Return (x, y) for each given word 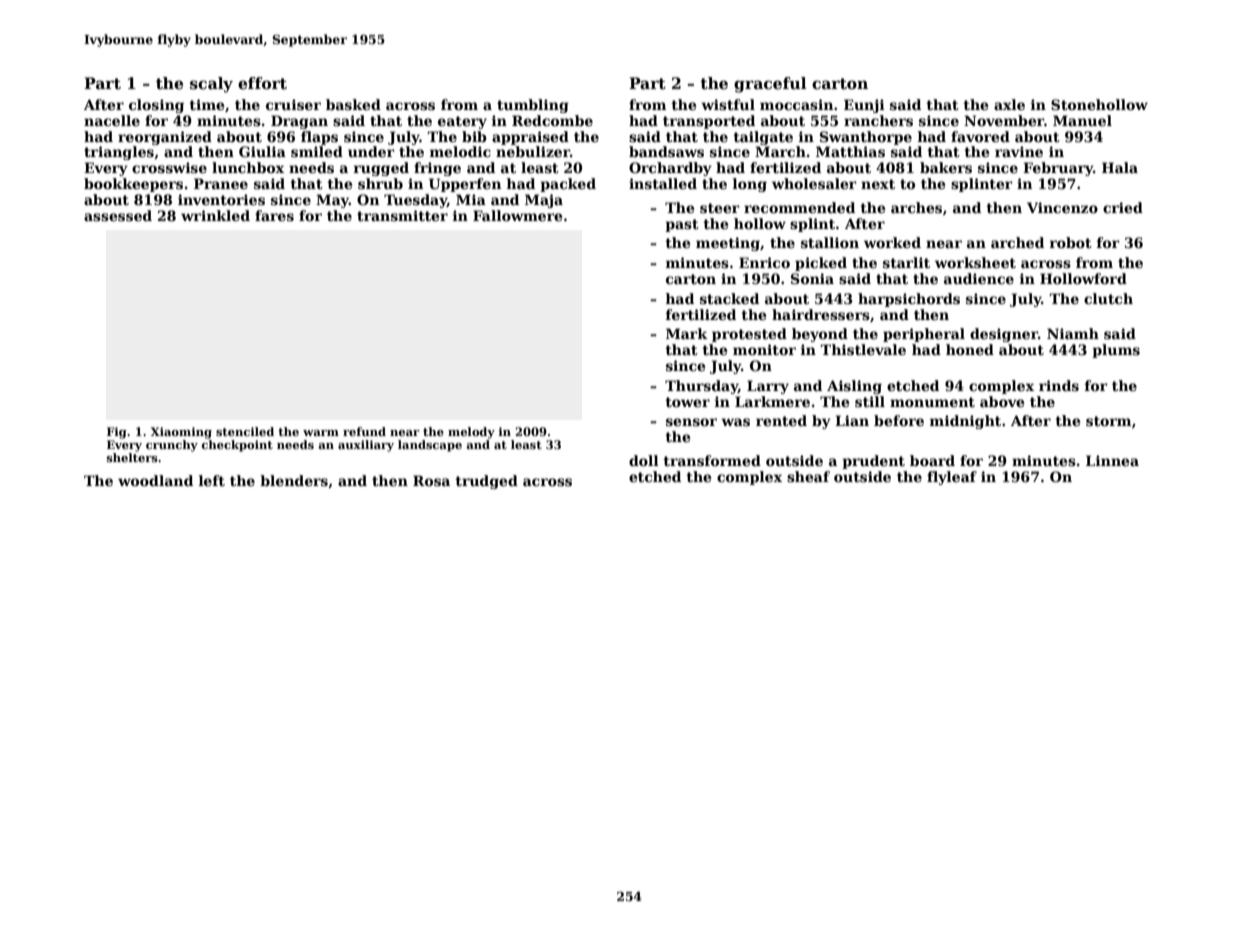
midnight (965, 422)
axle (1009, 104)
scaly (211, 85)
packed (568, 185)
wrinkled (215, 215)
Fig (117, 433)
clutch (1108, 298)
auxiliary (366, 446)
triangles (119, 153)
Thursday (701, 387)
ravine (1019, 151)
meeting (728, 244)
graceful (770, 85)
